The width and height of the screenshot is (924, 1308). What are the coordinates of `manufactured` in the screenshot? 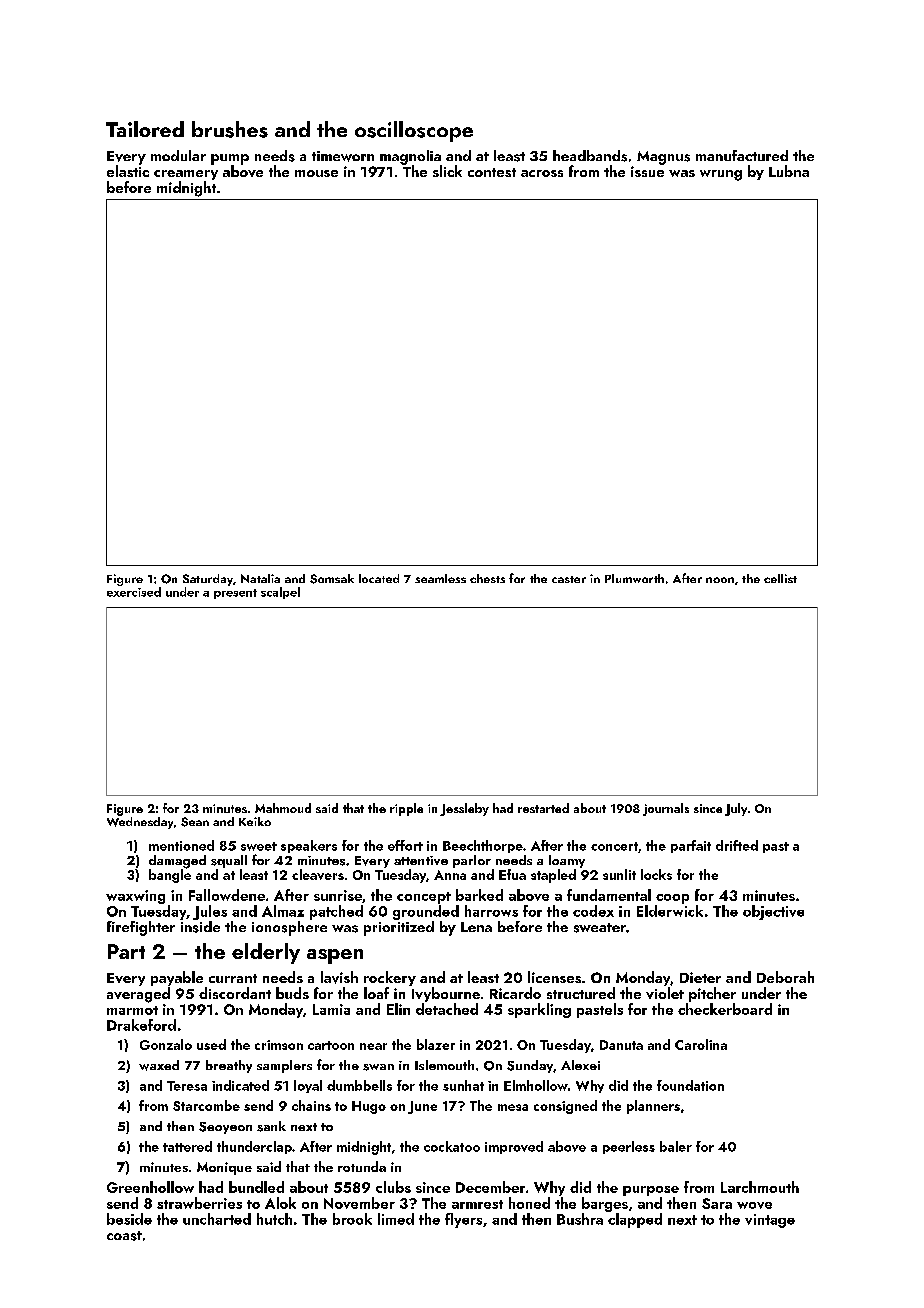 It's located at (742, 155).
